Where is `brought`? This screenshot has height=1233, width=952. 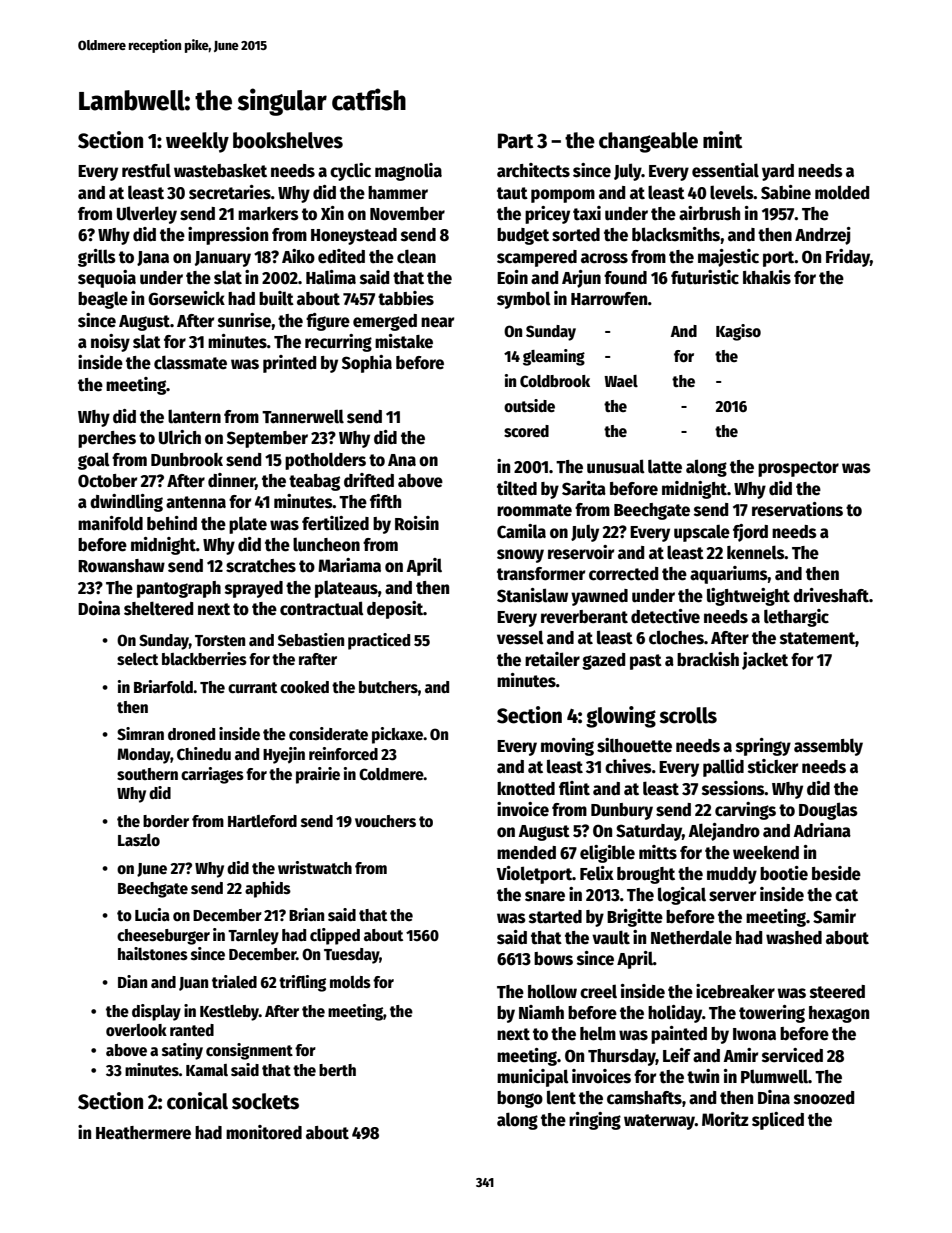
brought is located at coordinates (646, 875).
